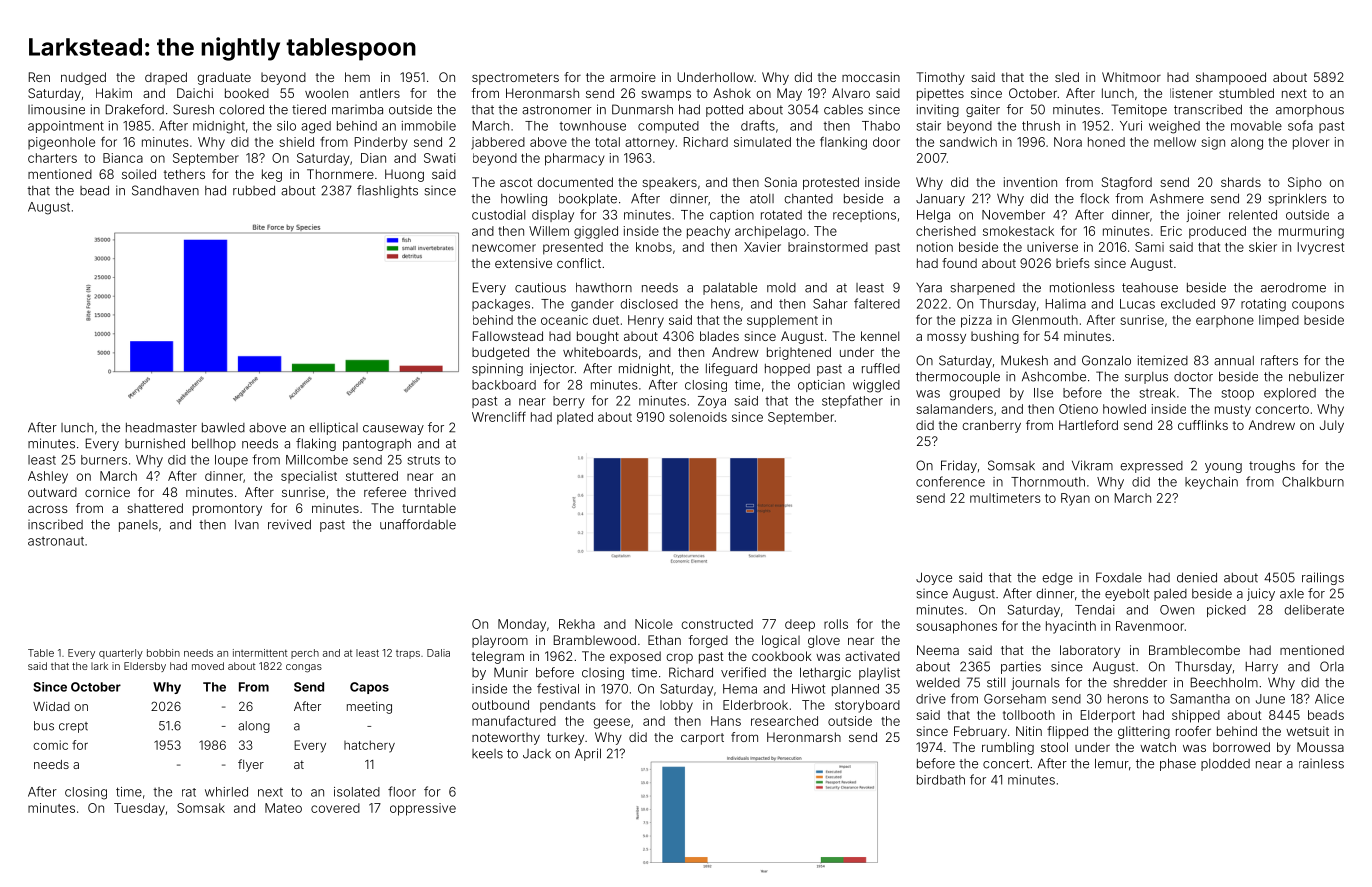 Image resolution: width=1372 pixels, height=887 pixels. Describe the element at coordinates (725, 304) in the screenshot. I see `hens` at that location.
